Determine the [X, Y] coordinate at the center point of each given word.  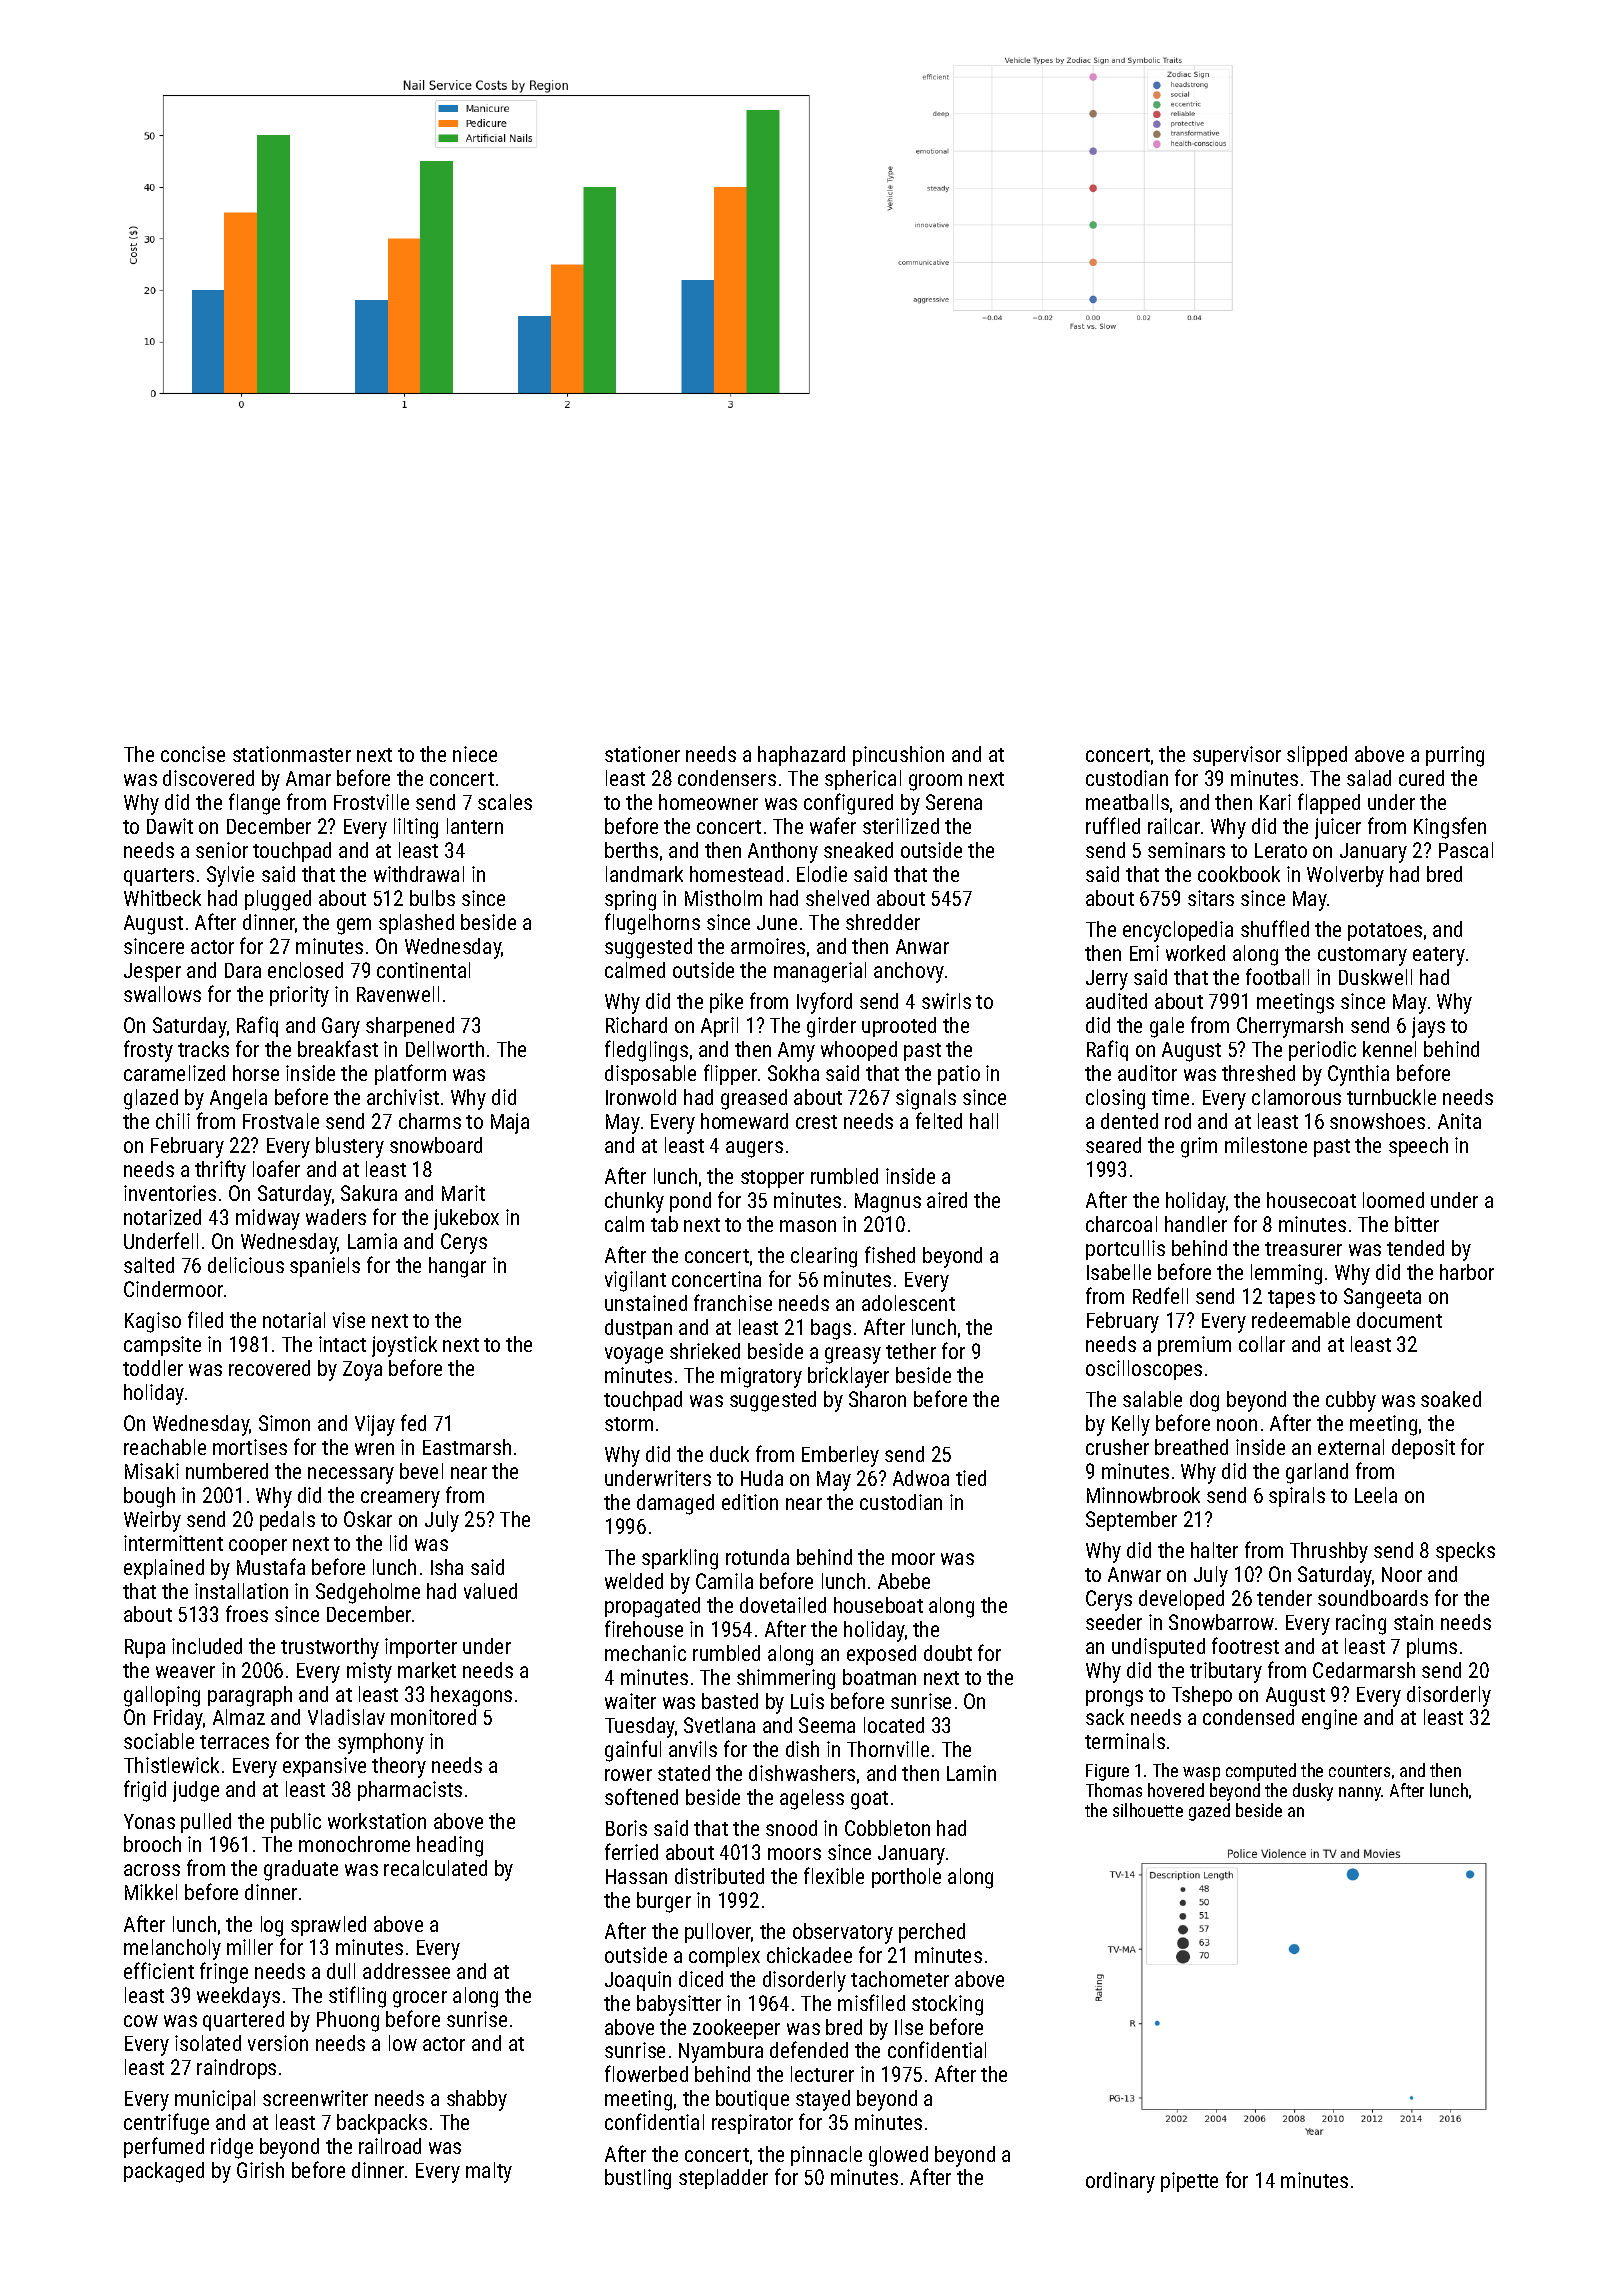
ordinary [1120, 2182]
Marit [463, 1193]
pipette [1189, 2182]
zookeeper [736, 2029]
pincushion [898, 756]
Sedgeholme [368, 1593]
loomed [1393, 1200]
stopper [772, 1179]
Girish [260, 2170]
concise [193, 754]
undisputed [1158, 1648]
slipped [1317, 756]
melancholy [172, 1949]
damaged [675, 1504]
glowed [898, 2156]
